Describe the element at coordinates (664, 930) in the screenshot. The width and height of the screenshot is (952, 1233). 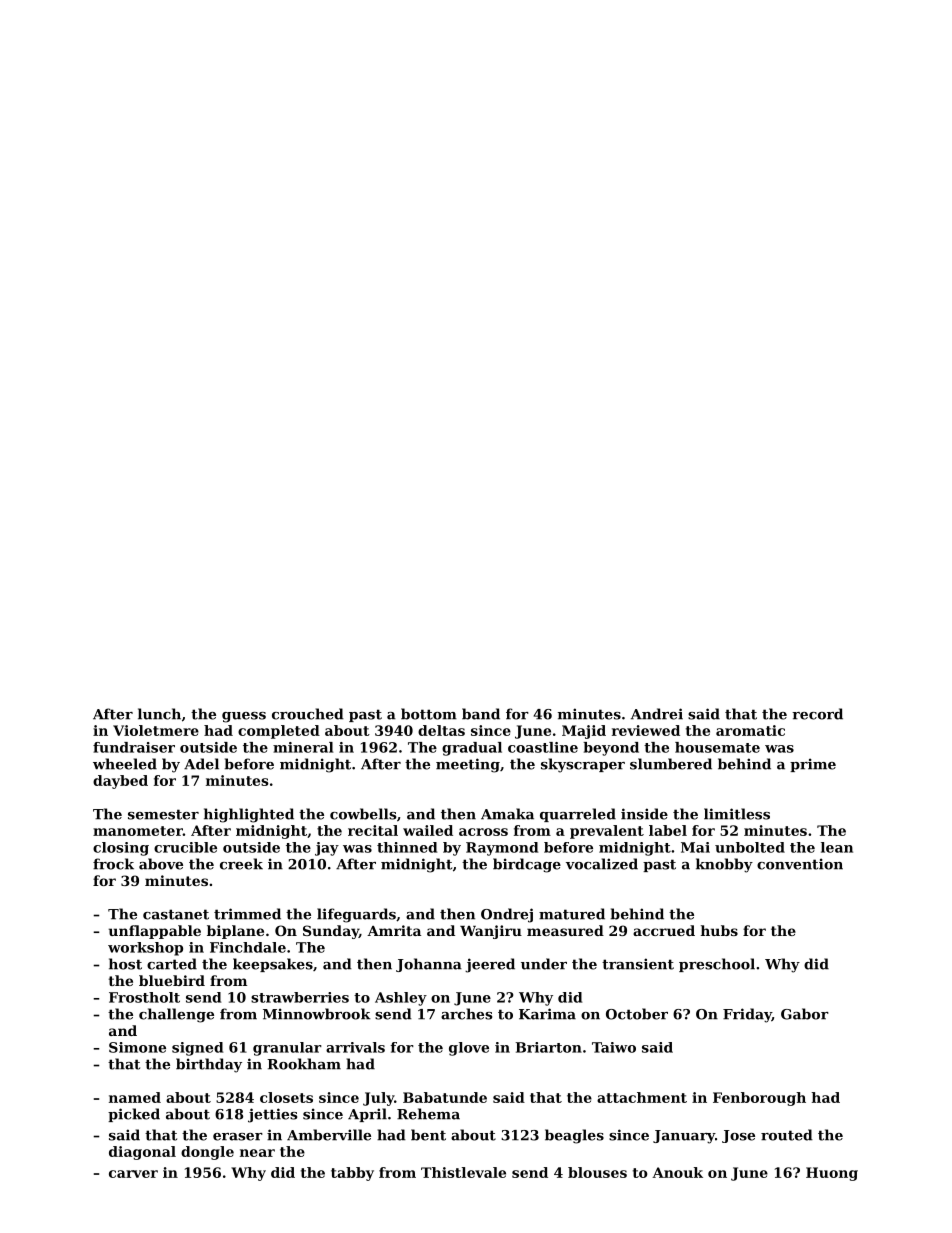
I see `accrued` at that location.
